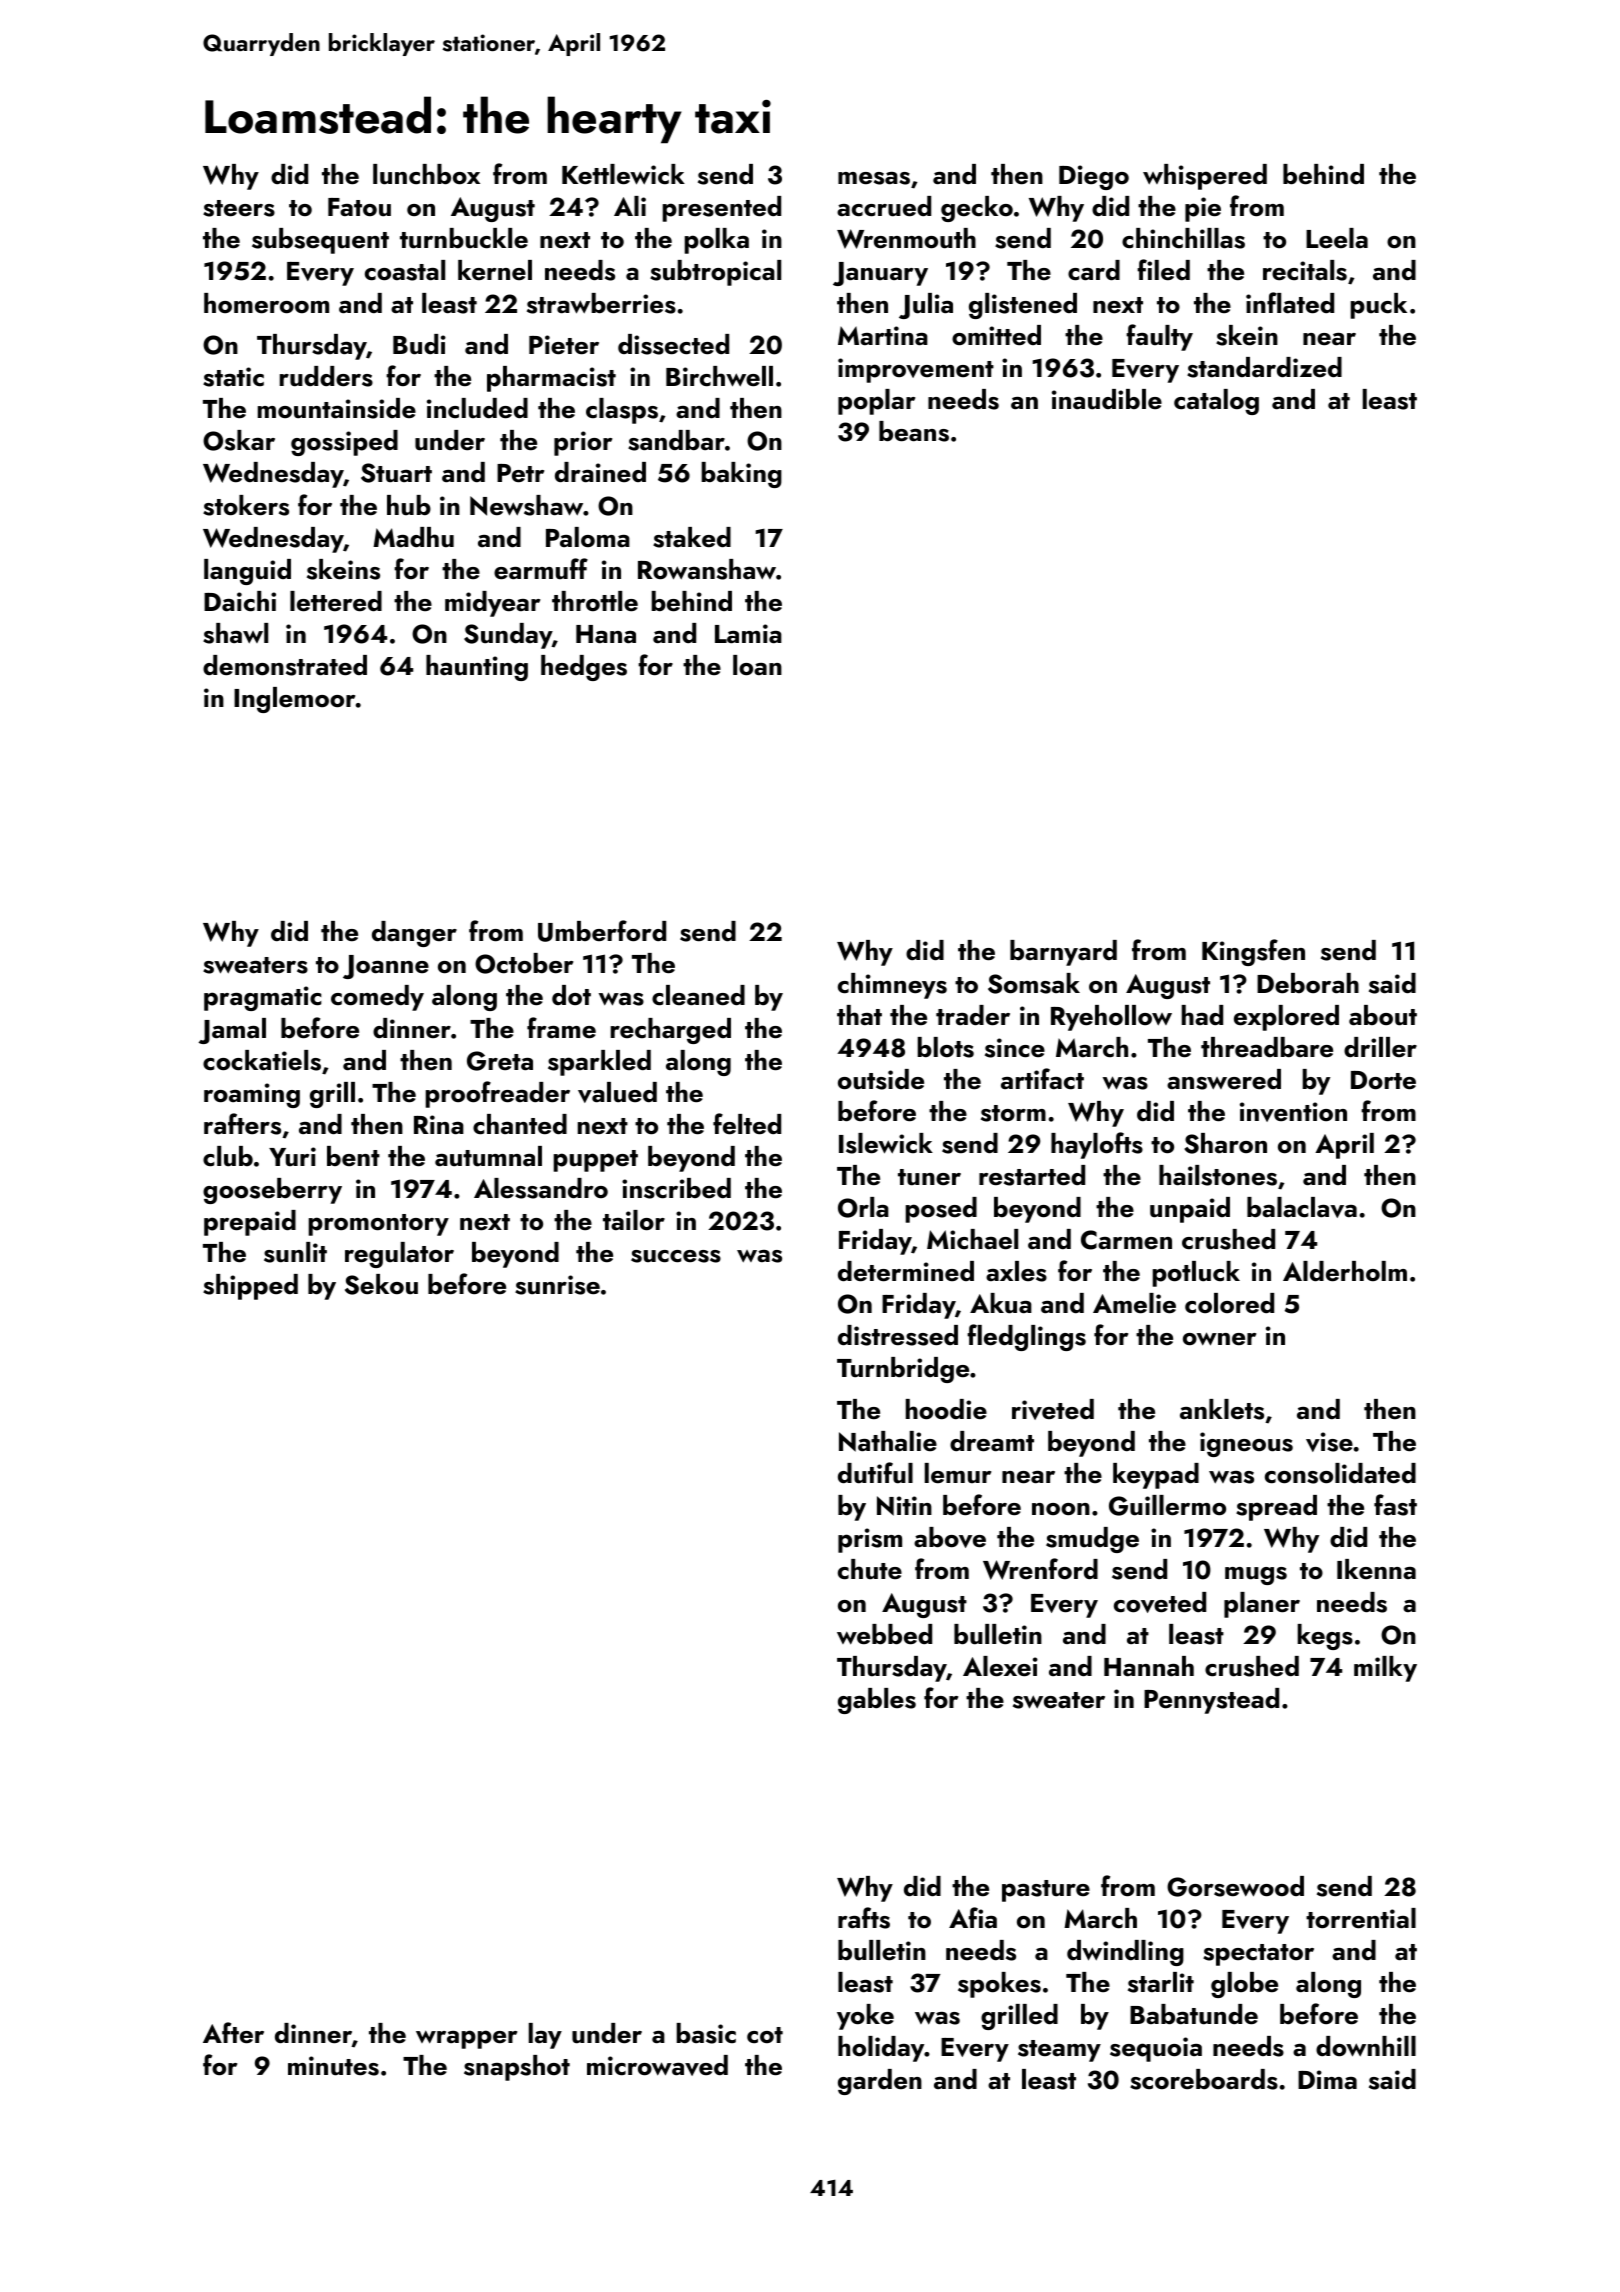 Image resolution: width=1620 pixels, height=2292 pixels. I want to click on faulty, so click(1159, 337).
